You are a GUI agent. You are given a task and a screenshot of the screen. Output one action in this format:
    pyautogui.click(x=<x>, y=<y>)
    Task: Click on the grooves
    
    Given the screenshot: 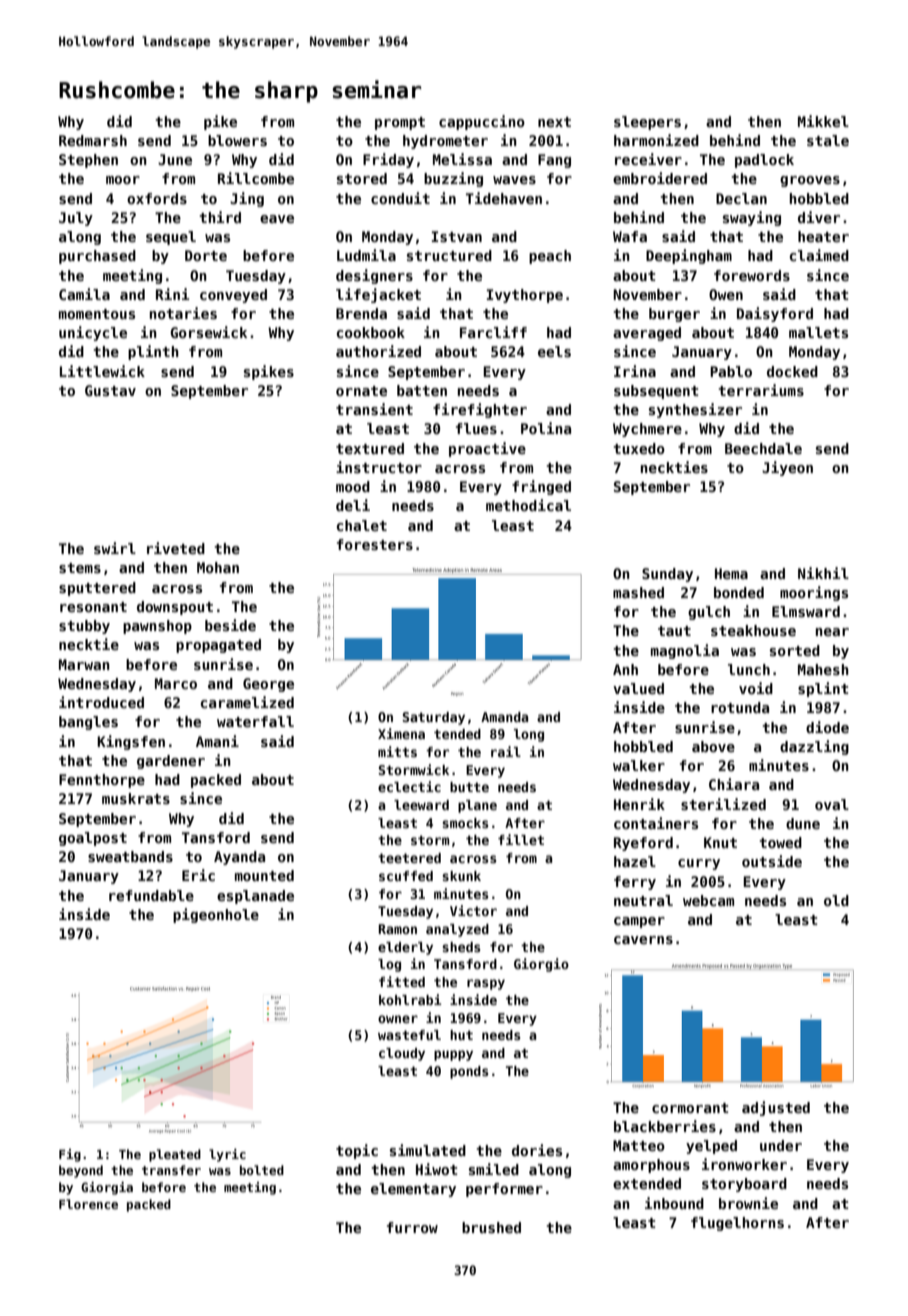 What is the action you would take?
    pyautogui.click(x=810, y=181)
